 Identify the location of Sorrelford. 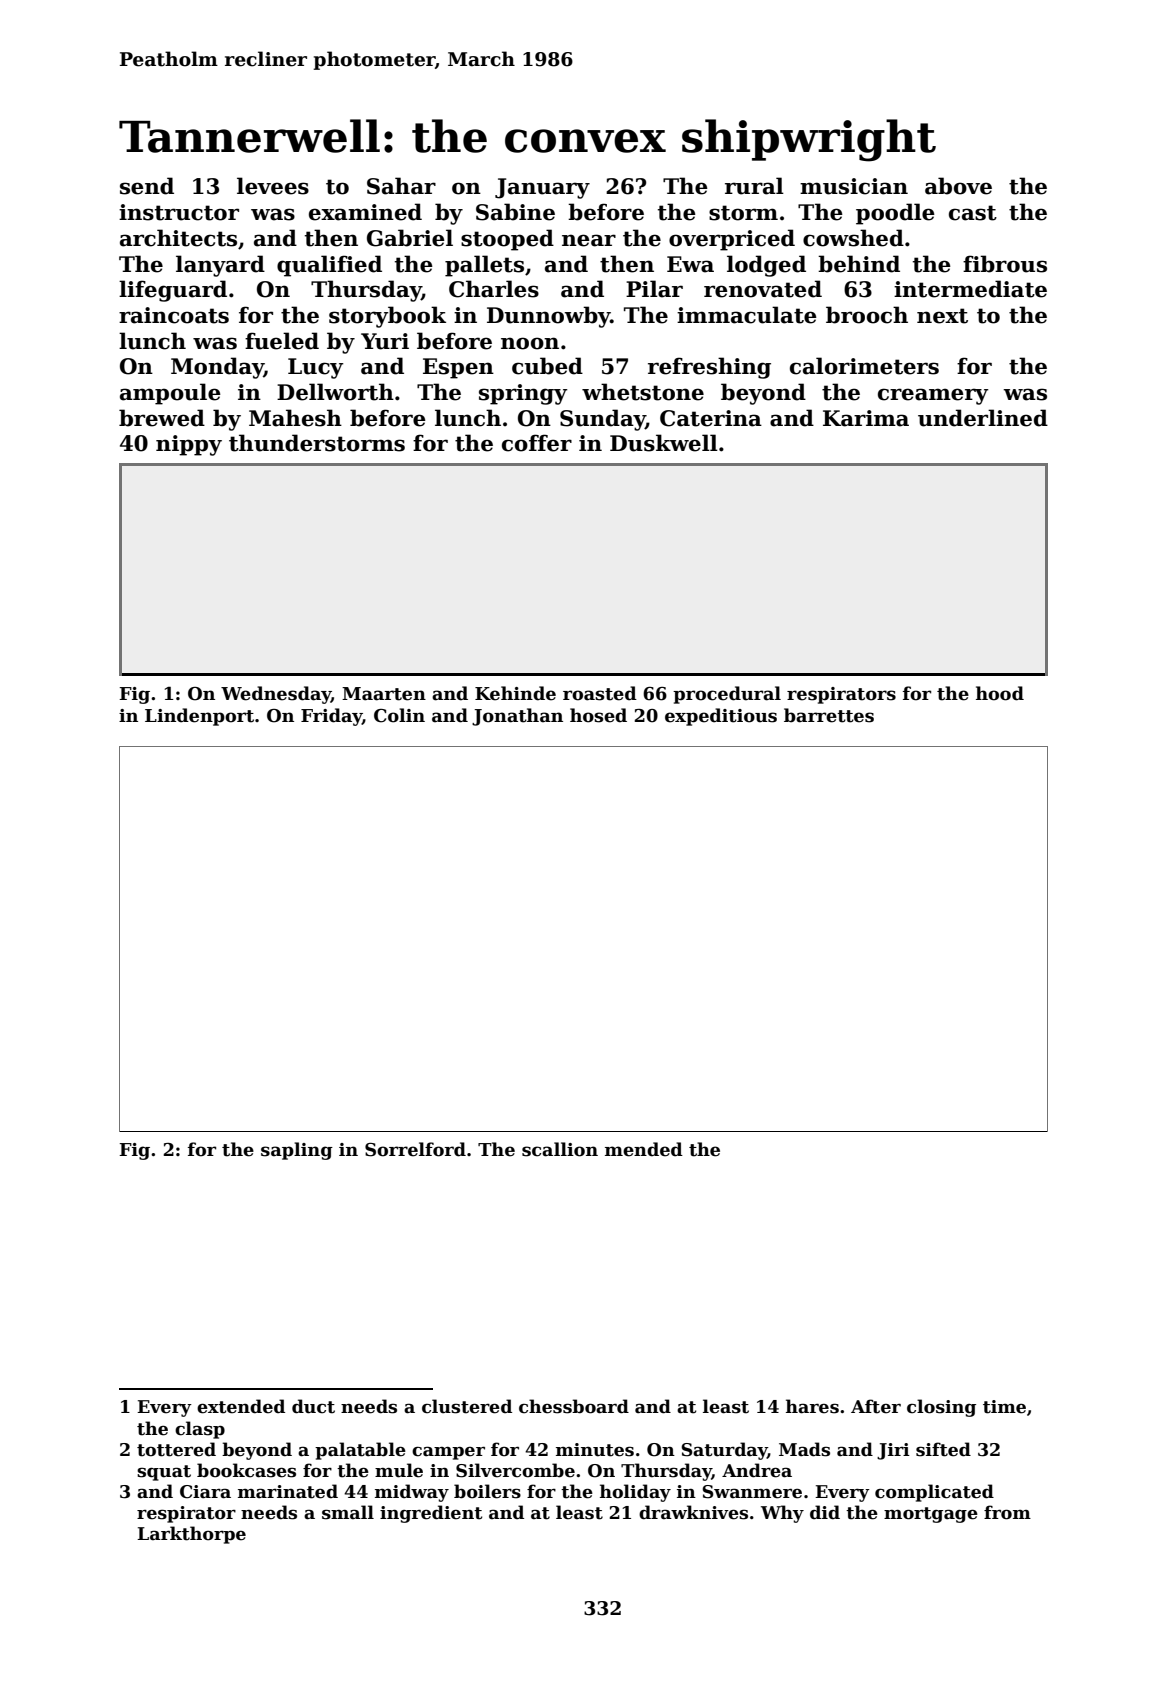
(415, 1149).
